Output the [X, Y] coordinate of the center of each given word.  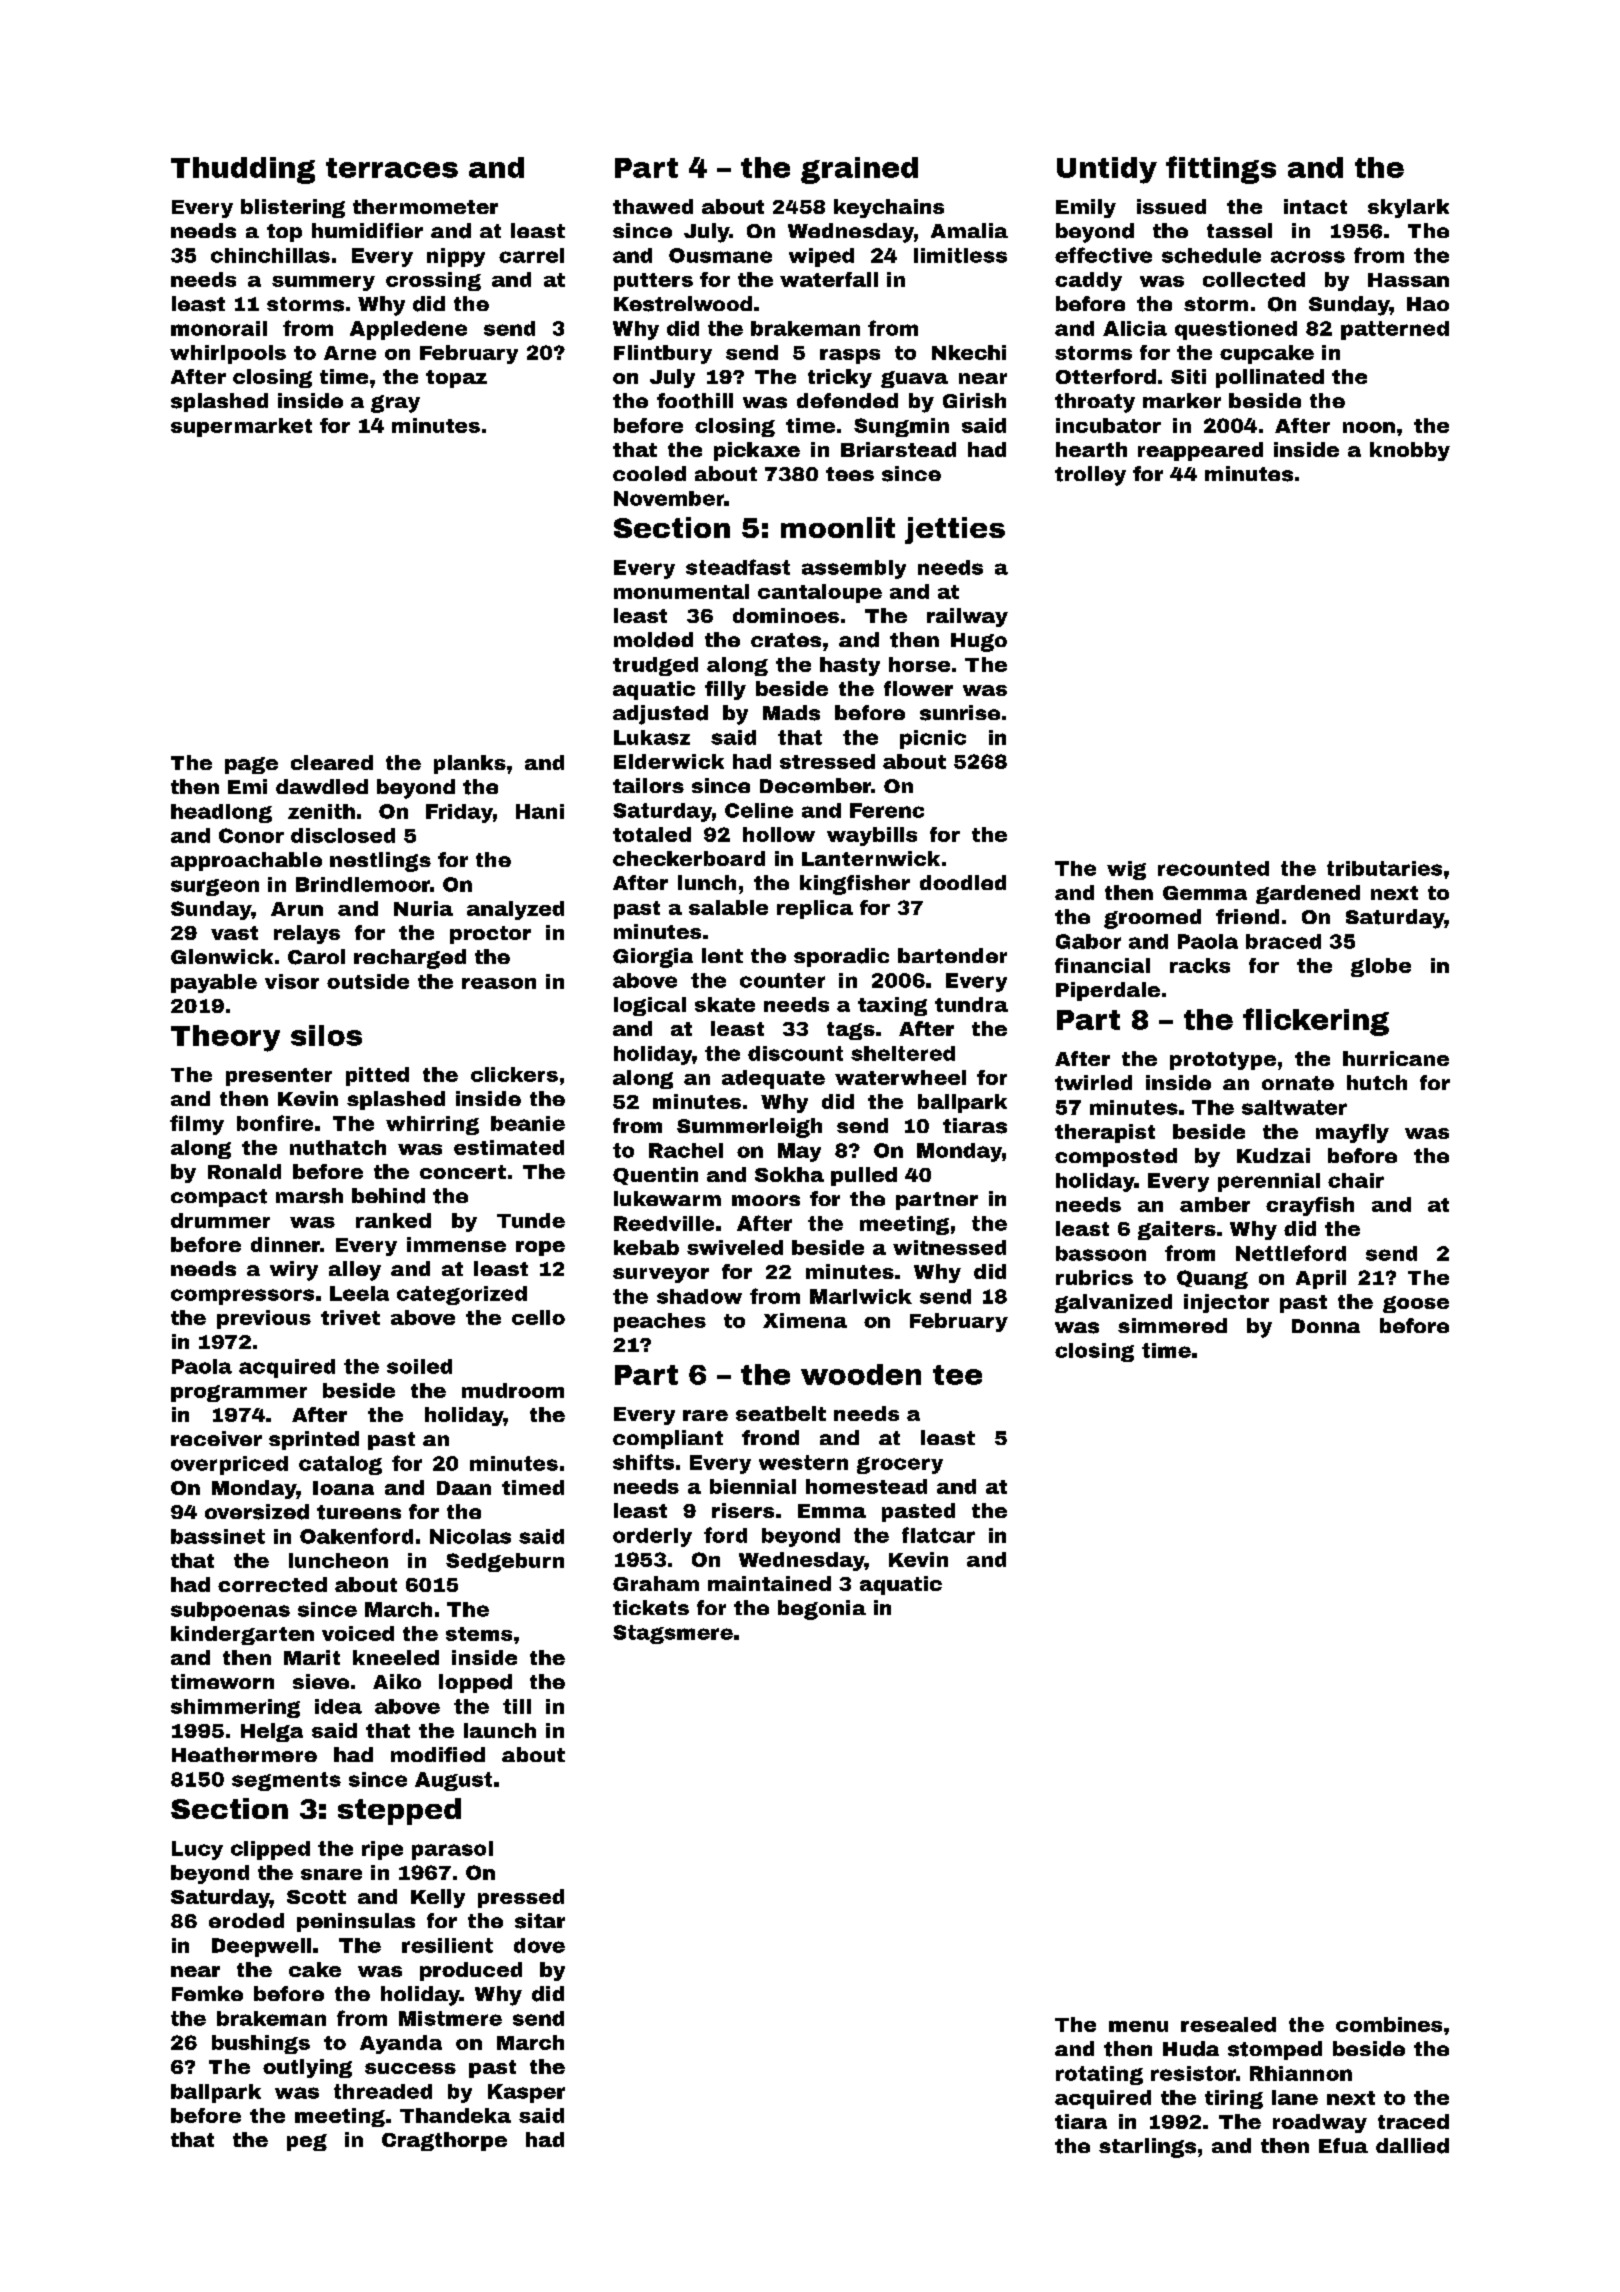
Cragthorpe [444, 2141]
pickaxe [757, 451]
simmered [1172, 1325]
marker [1182, 400]
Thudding [243, 170]
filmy [197, 1125]
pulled [864, 1176]
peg [307, 2142]
